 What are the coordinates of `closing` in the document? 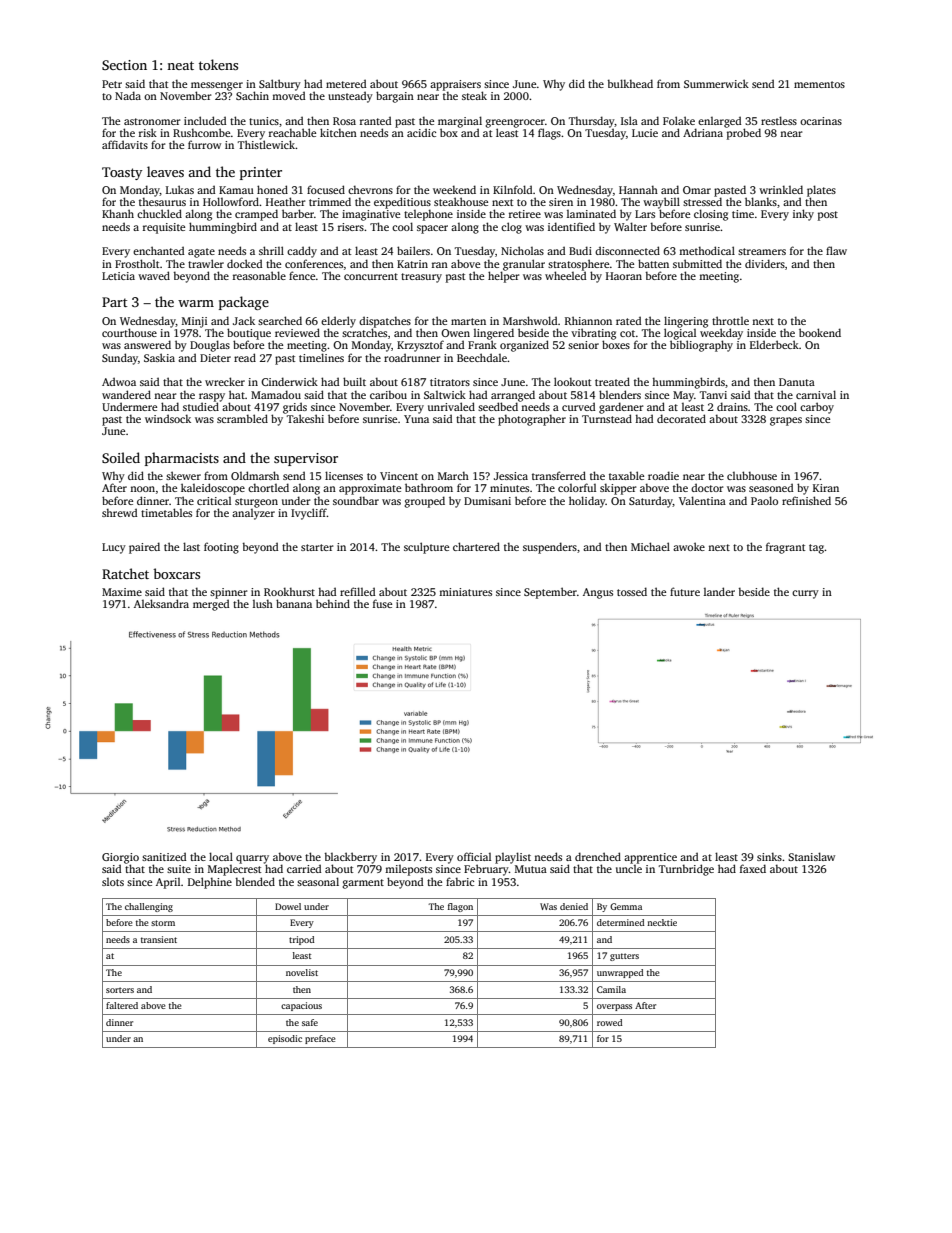 It's located at (711, 215).
